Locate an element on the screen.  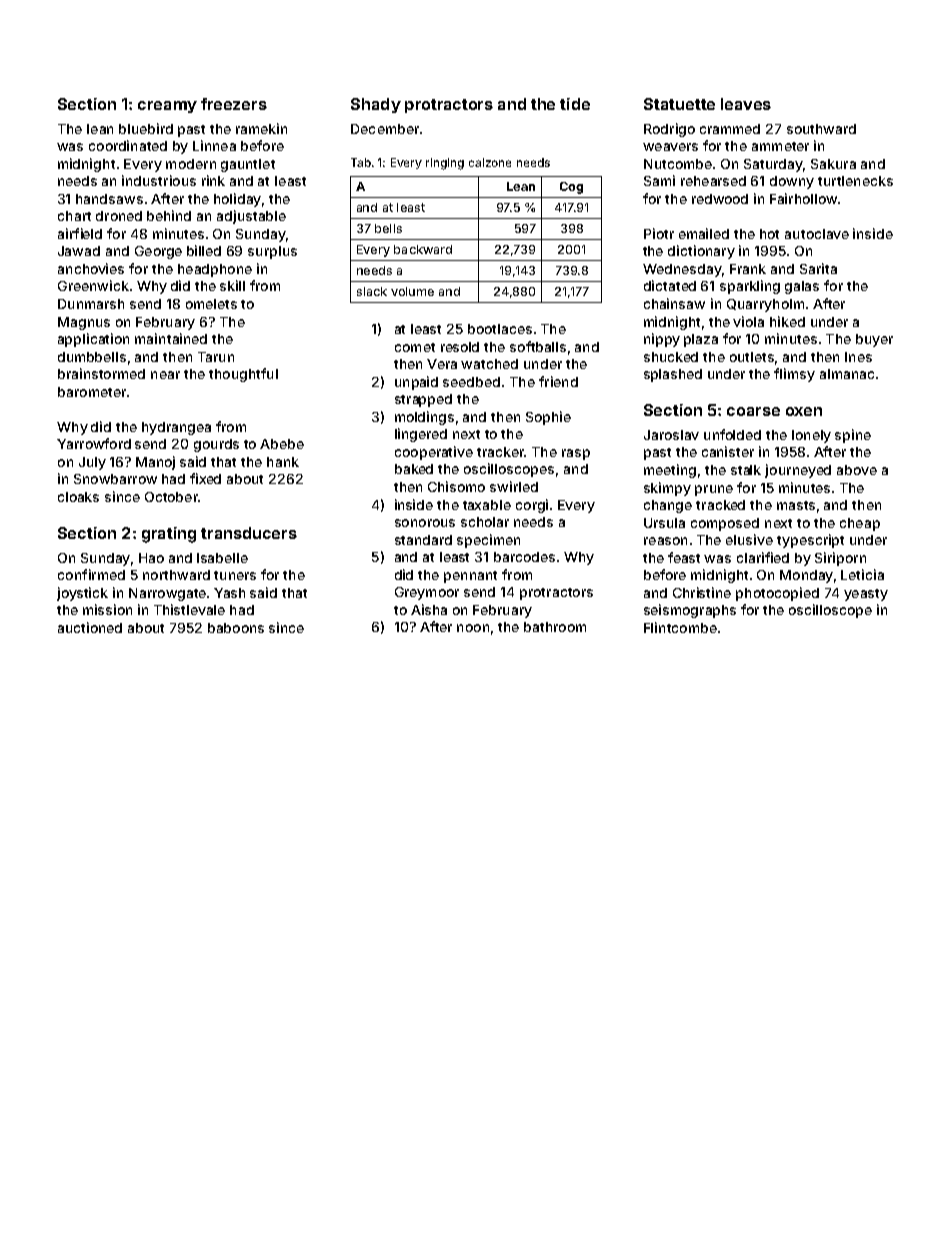
maintained is located at coordinates (171, 338).
